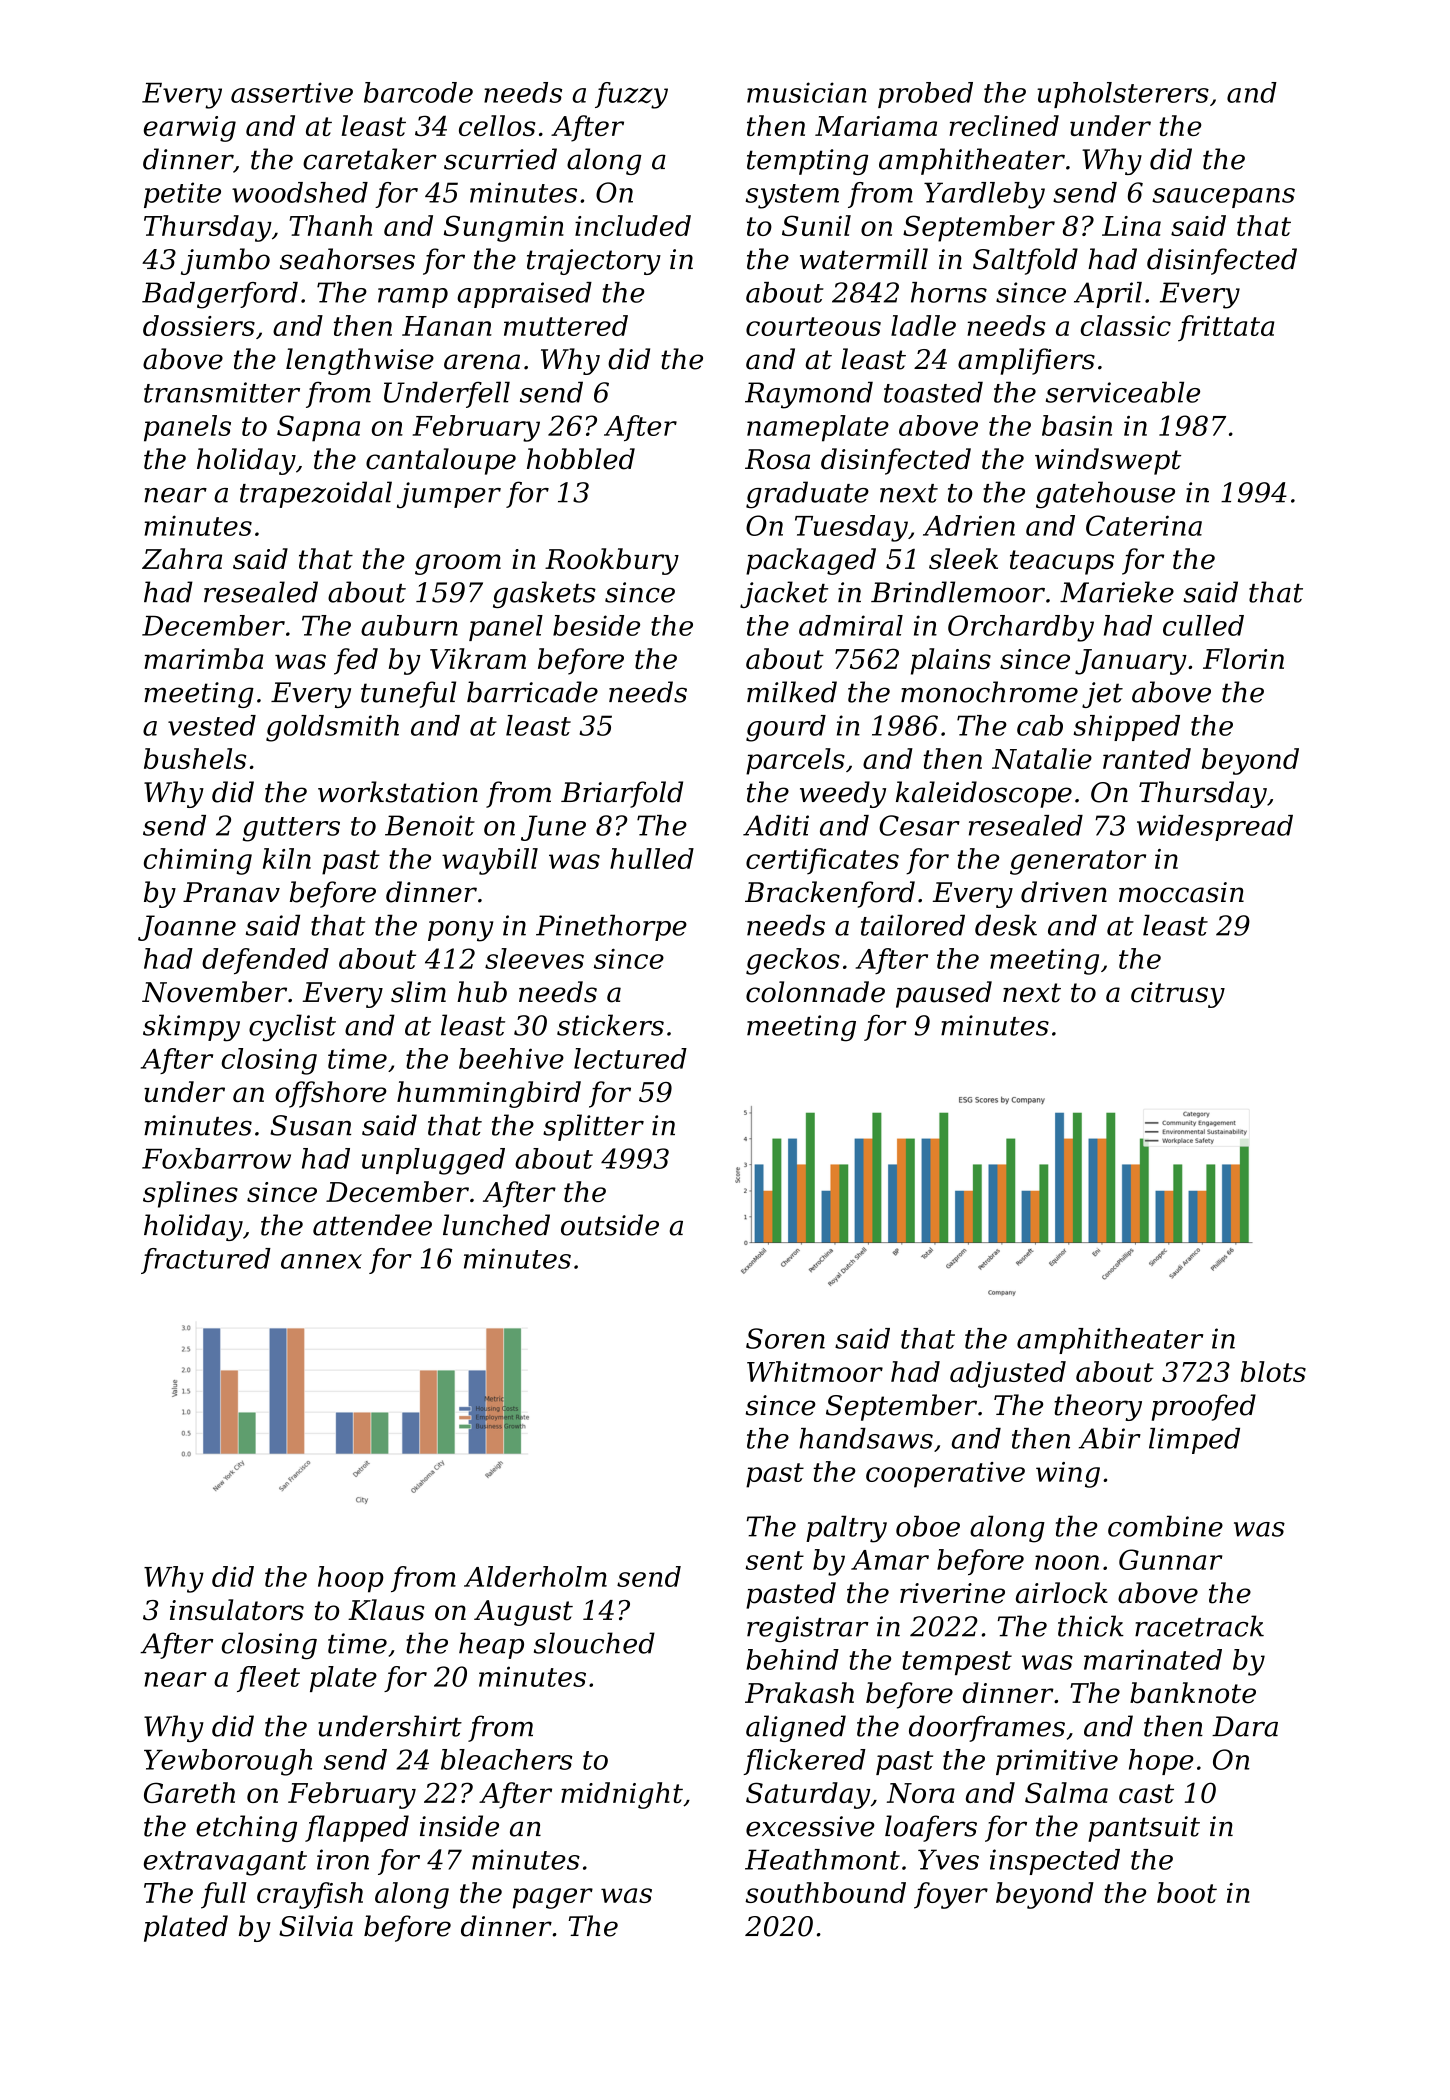  Describe the element at coordinates (1025, 261) in the screenshot. I see `Saltfold` at that location.
